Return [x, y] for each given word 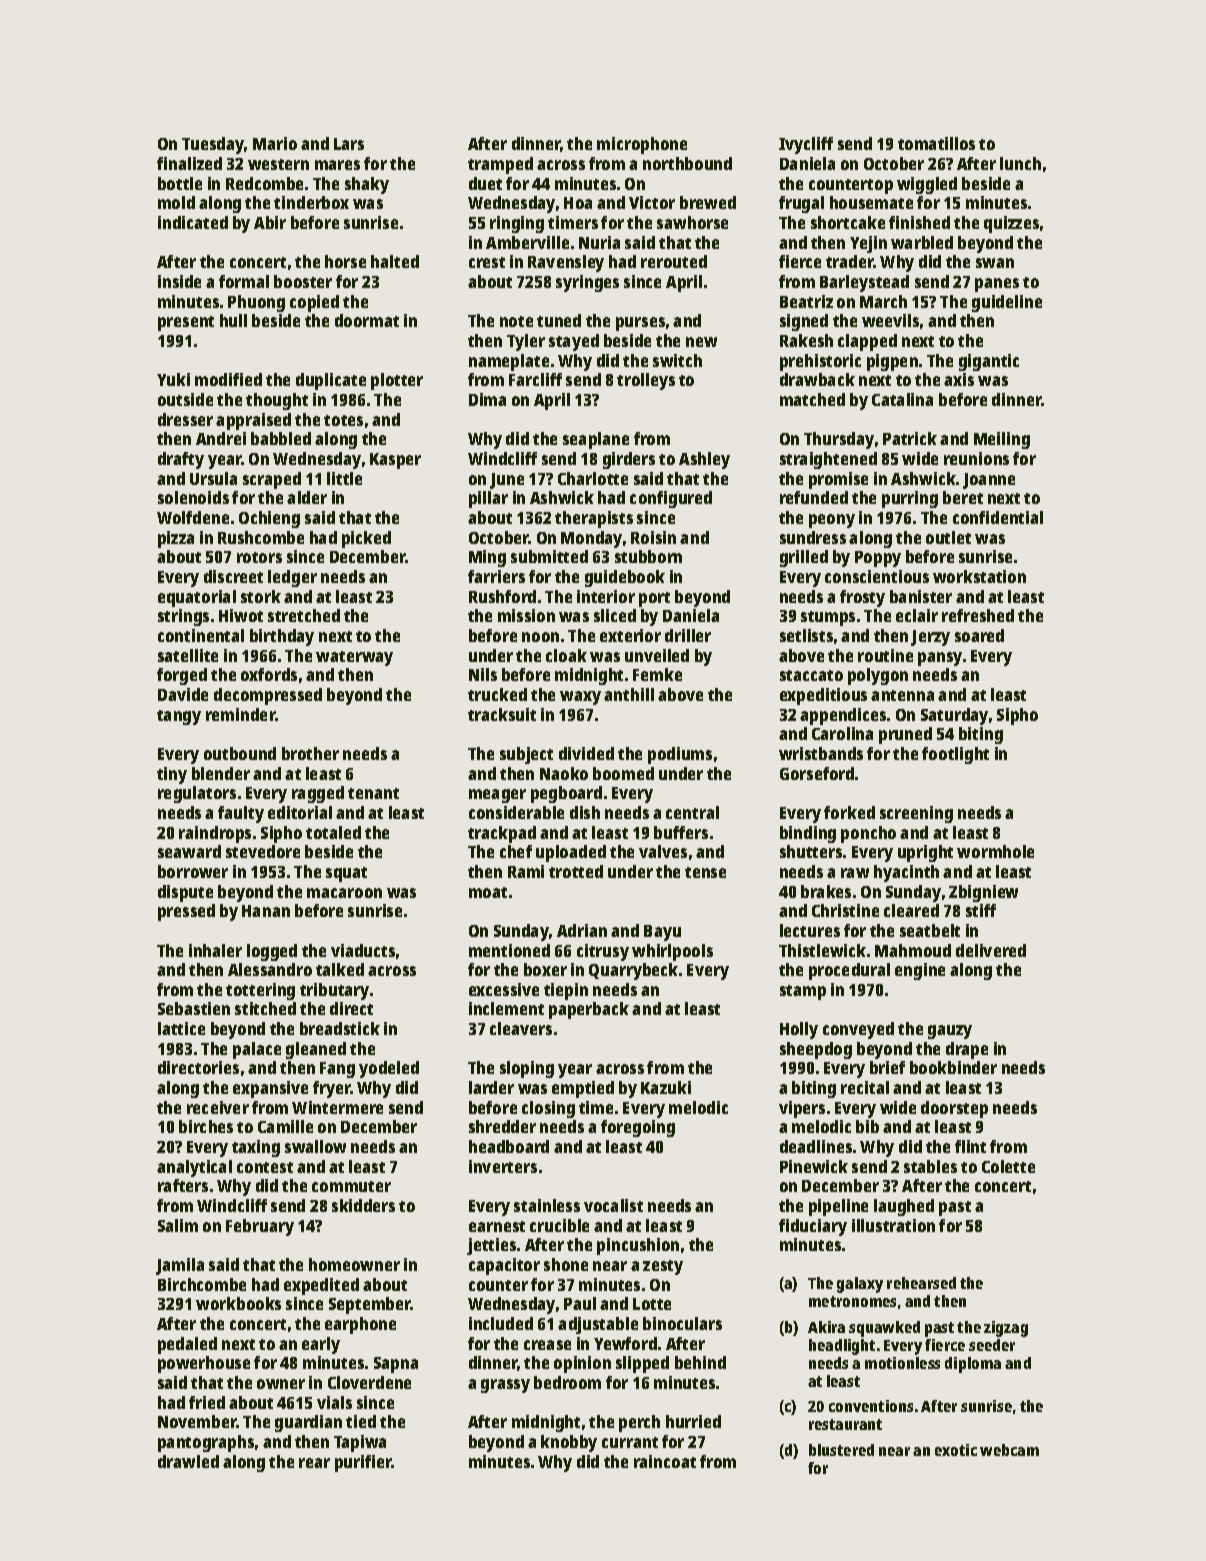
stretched [304, 615]
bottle [180, 183]
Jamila [180, 1266]
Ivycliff [806, 145]
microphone [642, 145]
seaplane [596, 440]
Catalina [902, 399]
